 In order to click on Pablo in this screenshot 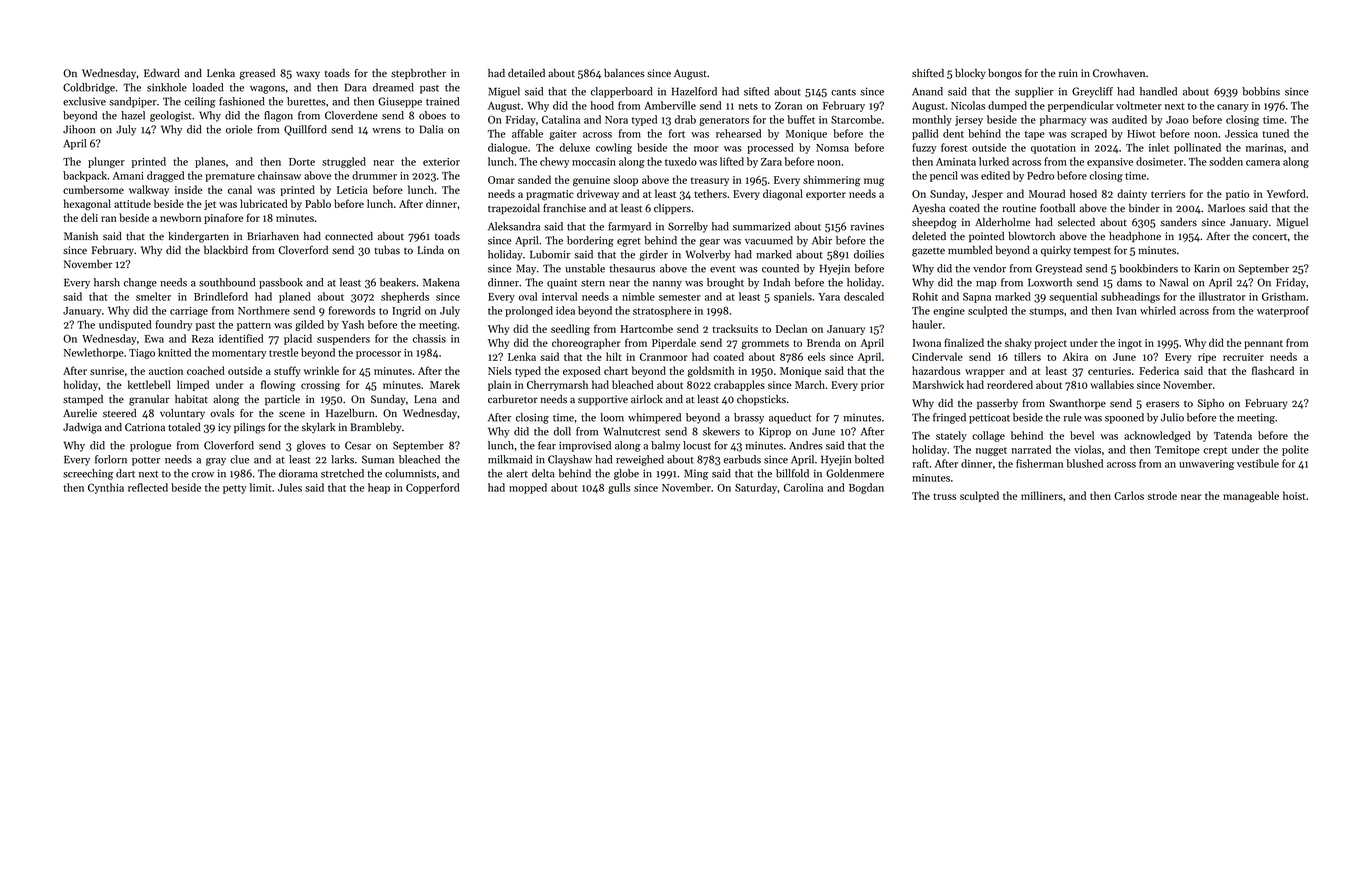, I will do `click(318, 203)`.
